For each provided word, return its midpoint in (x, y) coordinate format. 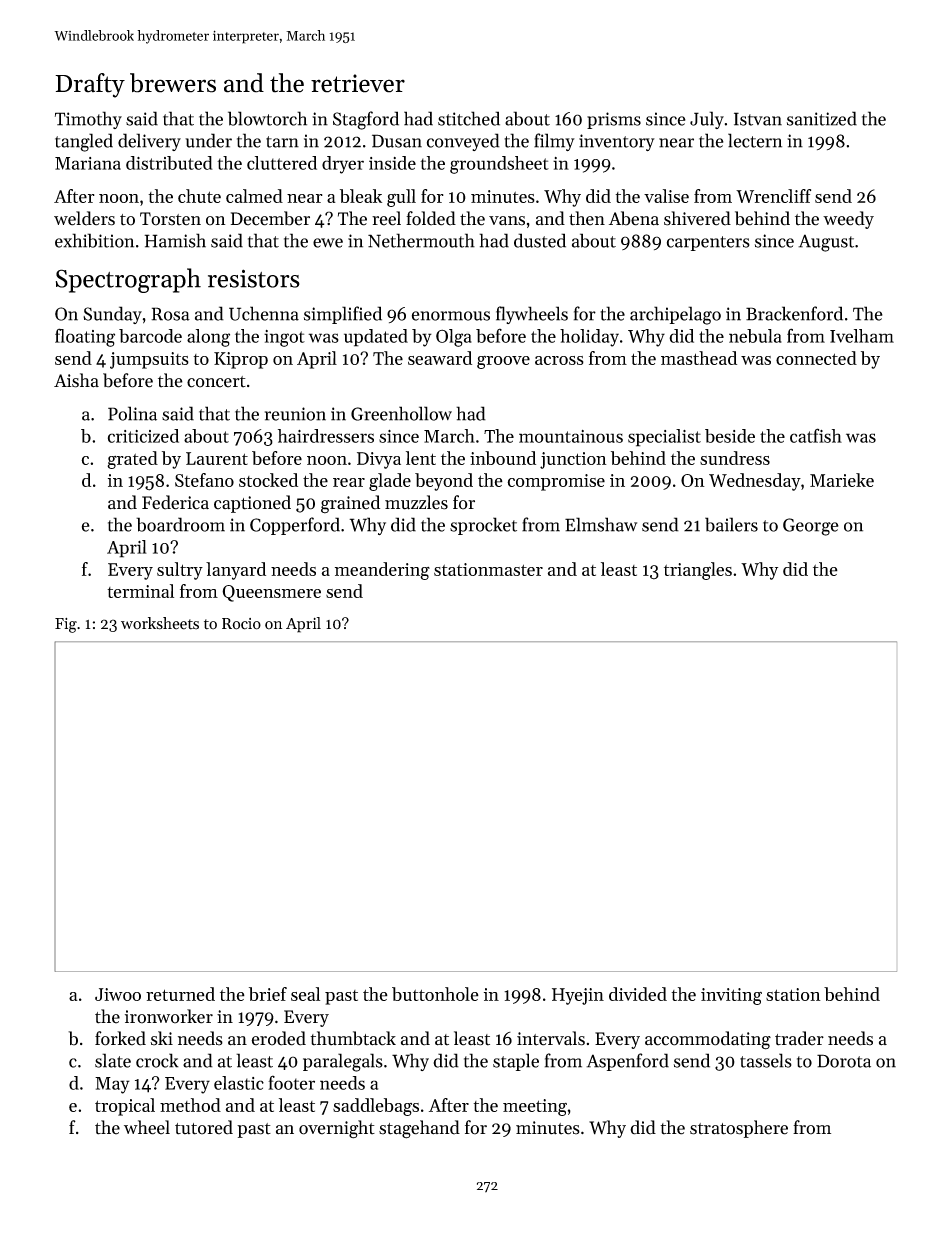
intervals (551, 1038)
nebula (755, 336)
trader (799, 1038)
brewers (173, 83)
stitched (469, 118)
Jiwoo (118, 994)
